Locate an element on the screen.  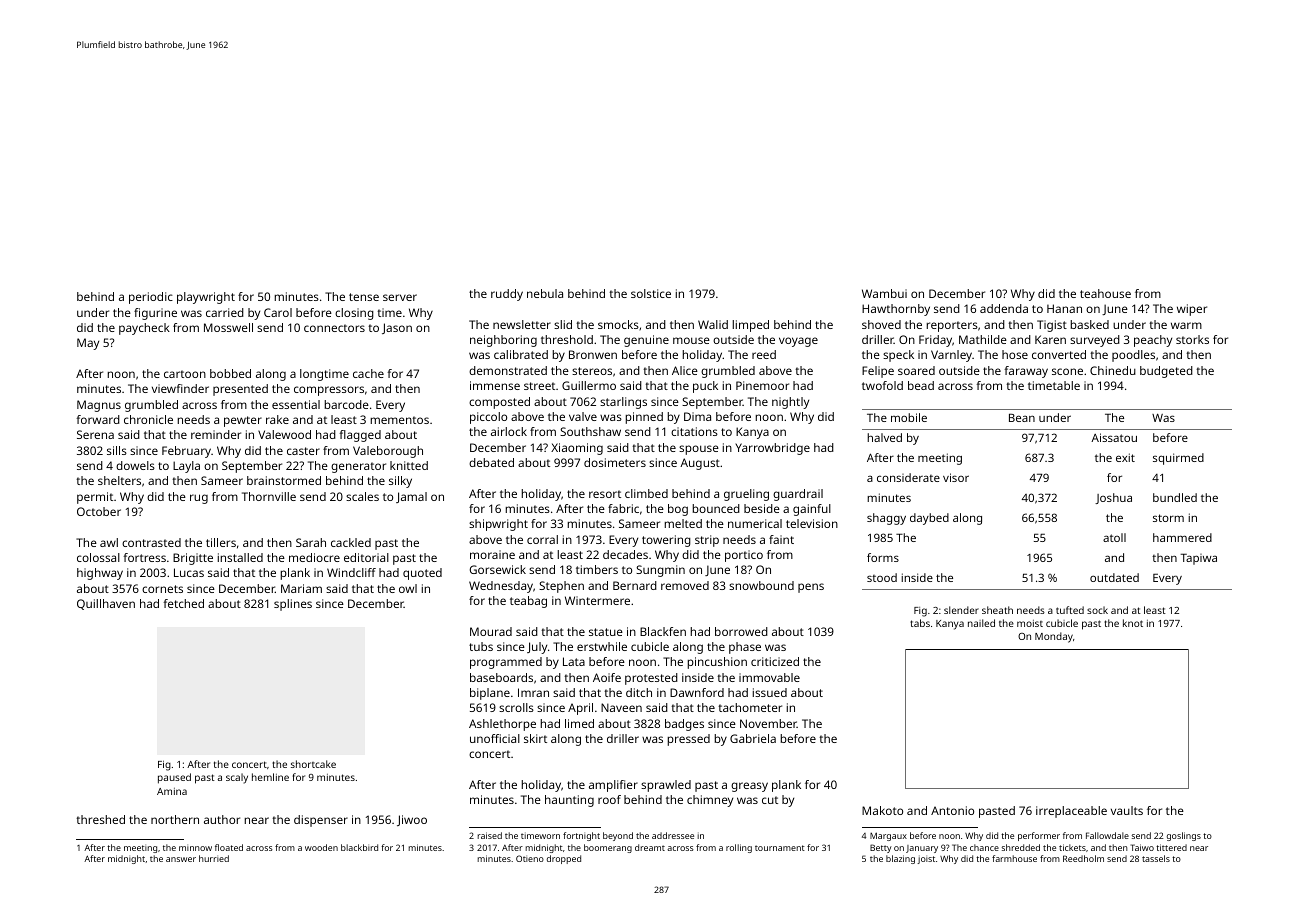
Monday is located at coordinates (1054, 637).
